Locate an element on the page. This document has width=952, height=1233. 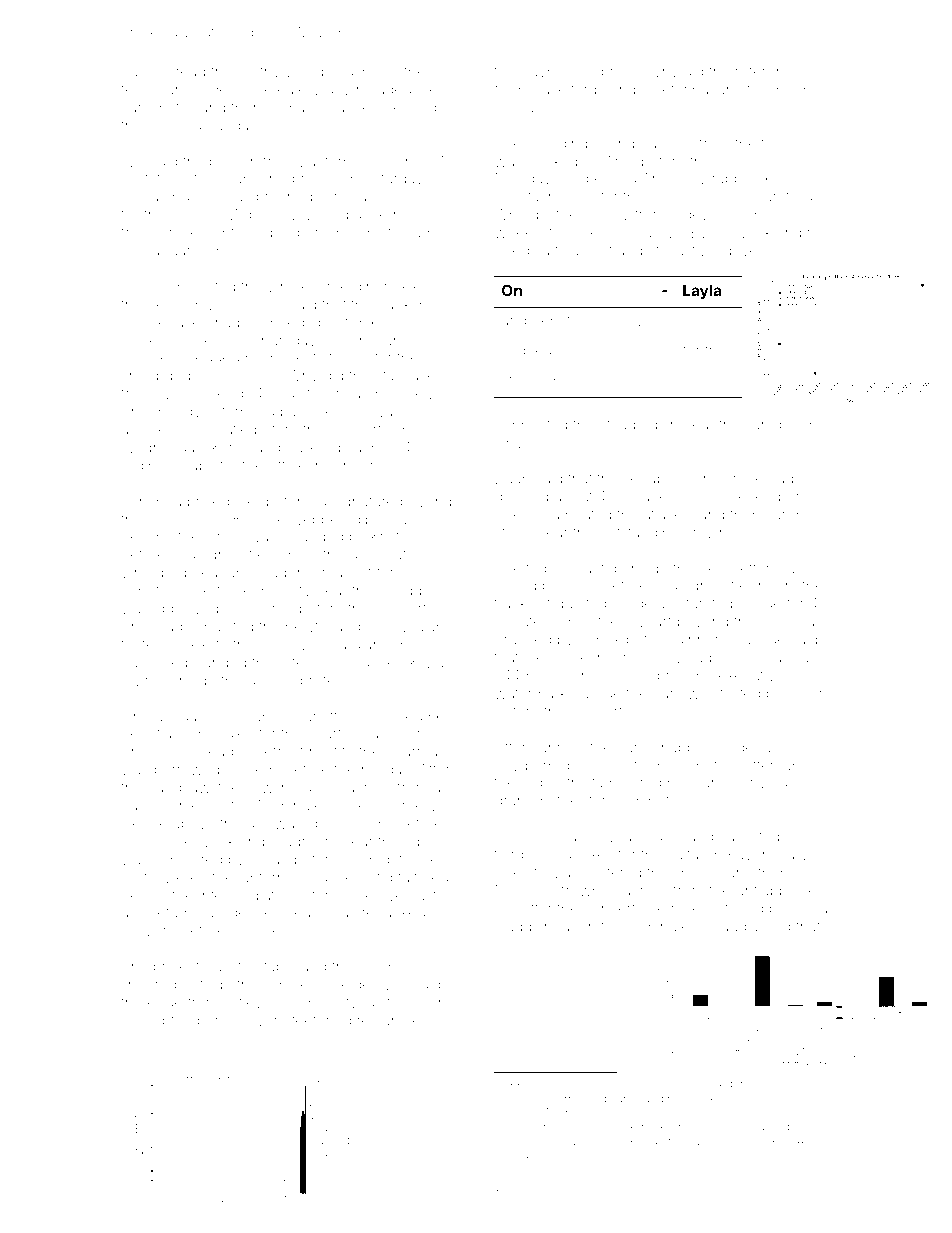
woodland is located at coordinates (319, 71).
